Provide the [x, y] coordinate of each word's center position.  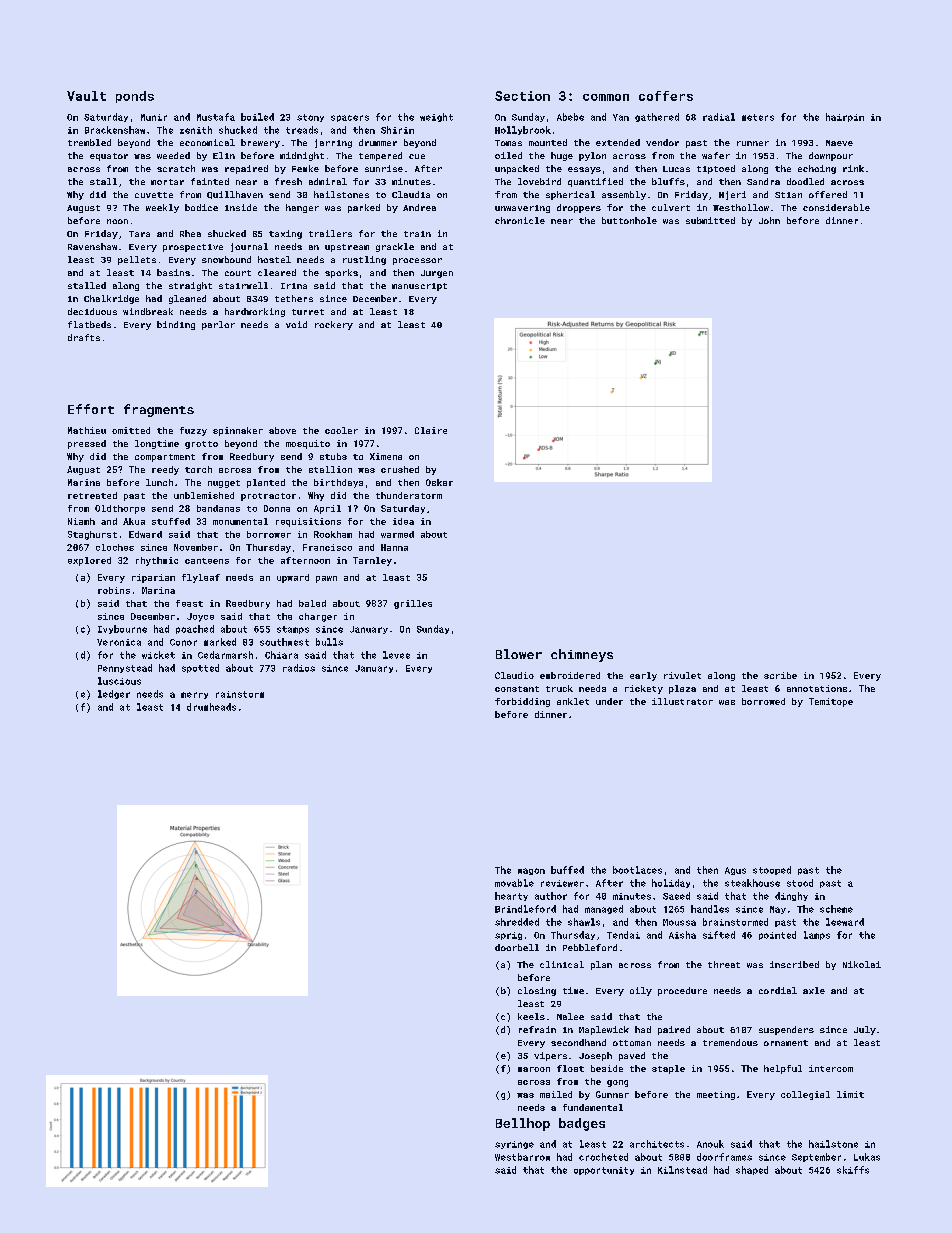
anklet [573, 701]
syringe [514, 1145]
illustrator [682, 701]
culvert [671, 207]
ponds [135, 97]
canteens [207, 561]
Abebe [570, 117]
